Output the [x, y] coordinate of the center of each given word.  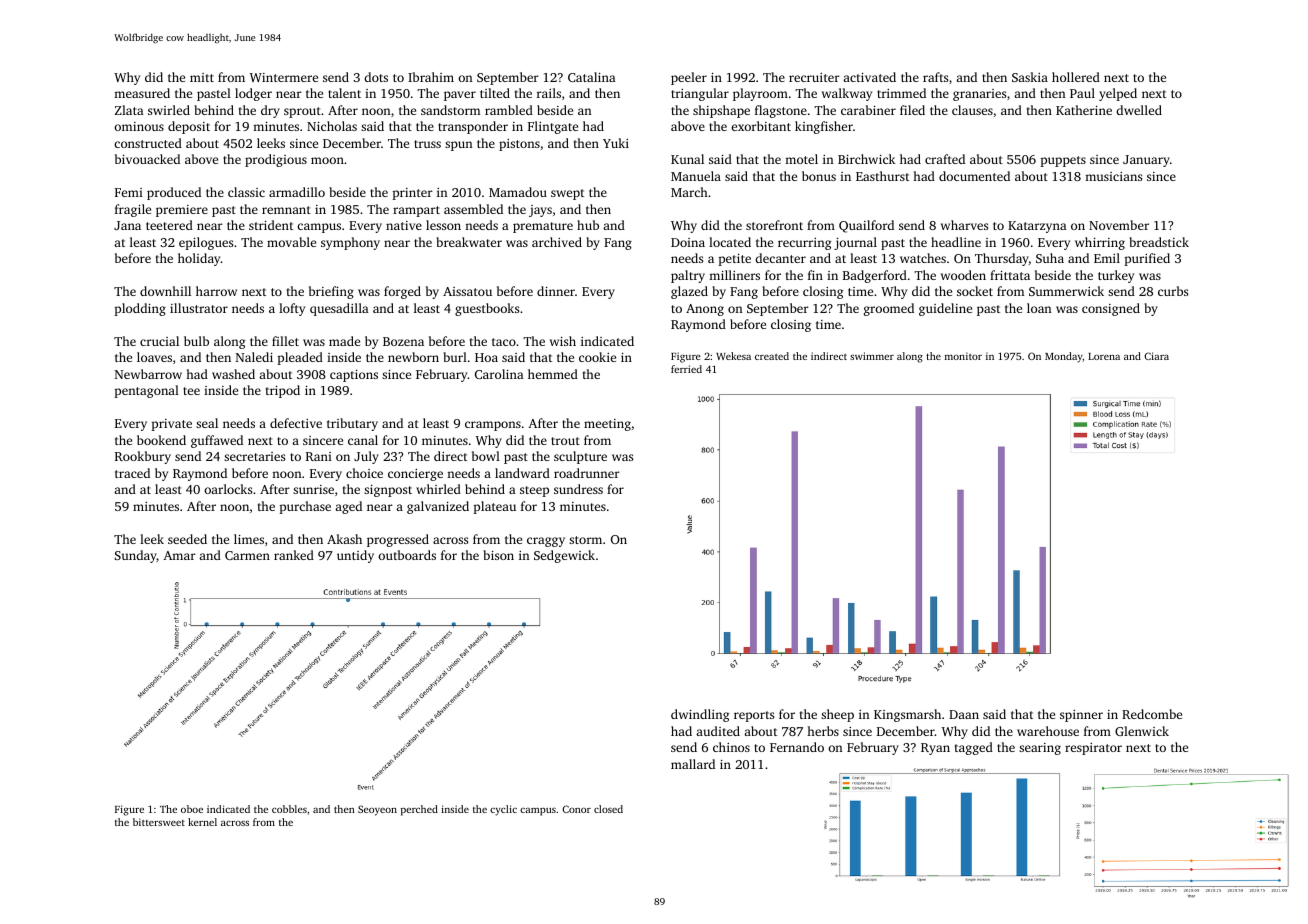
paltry [688, 276]
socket [975, 291]
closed [608, 809]
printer [412, 194]
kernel [202, 822]
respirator [1093, 749]
